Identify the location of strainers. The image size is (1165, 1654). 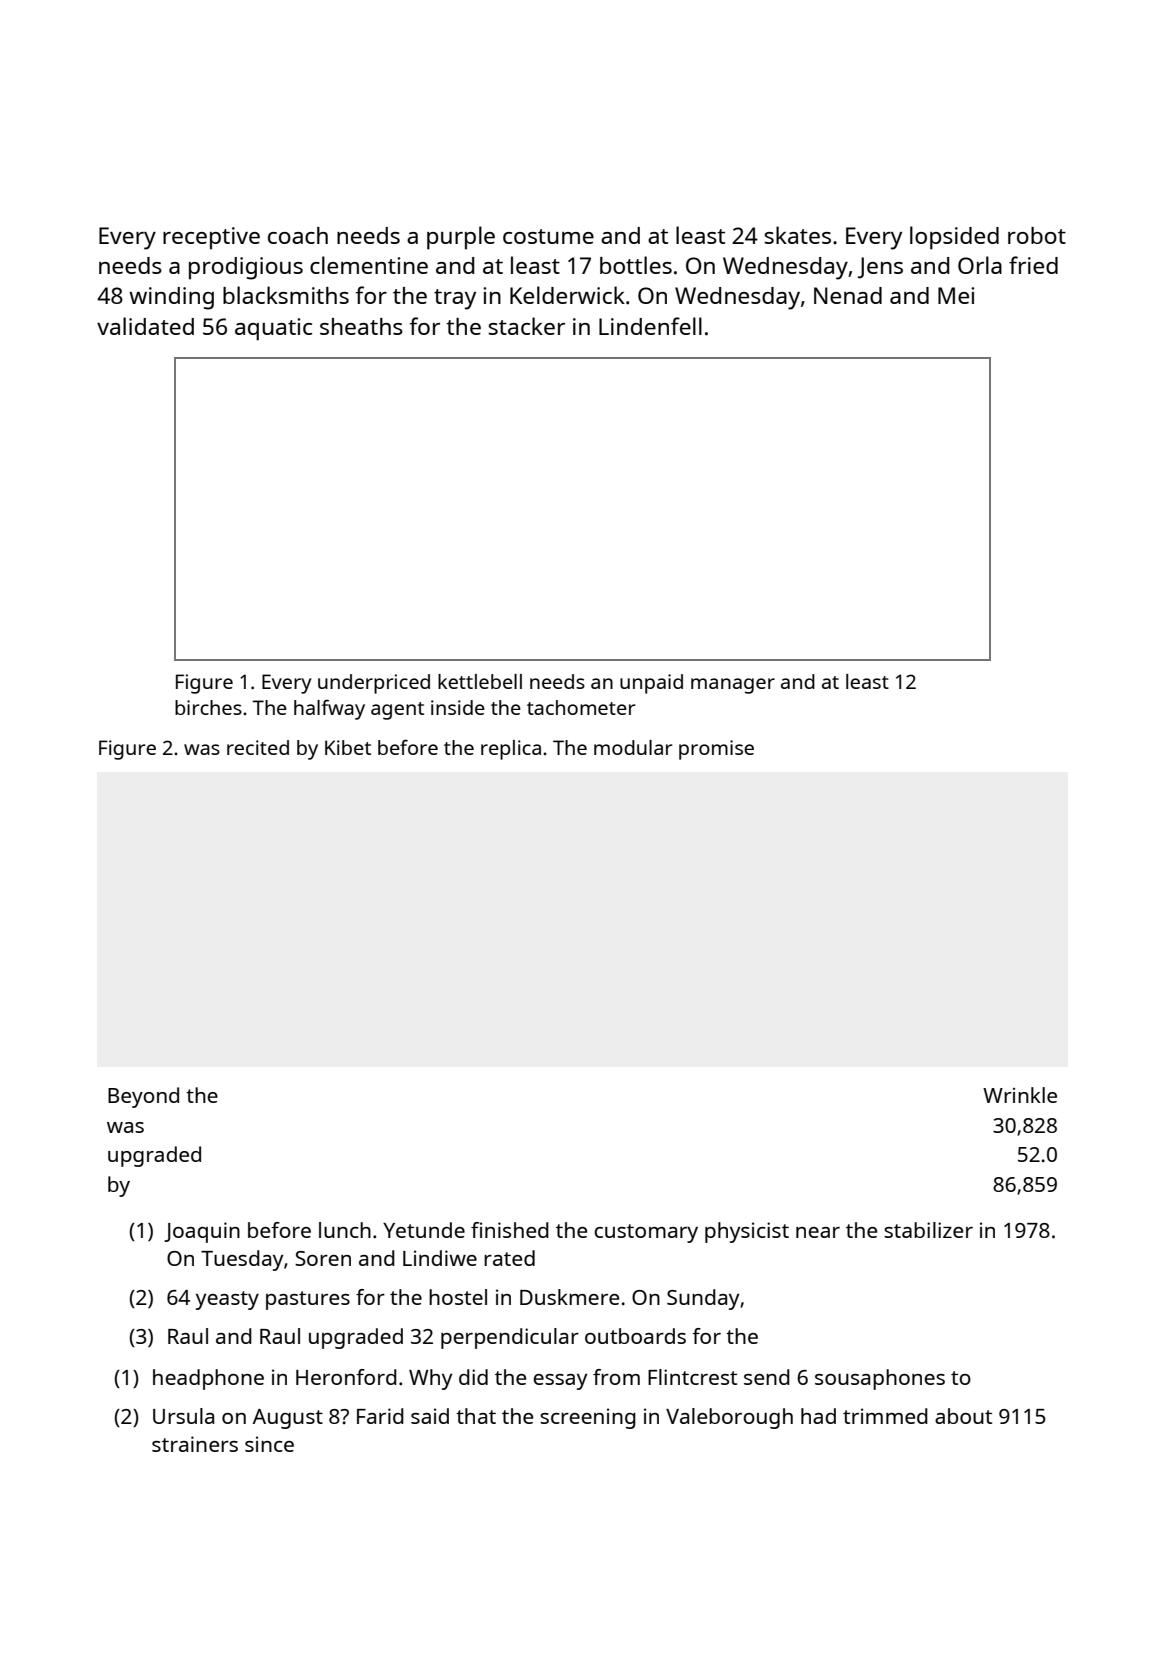
(195, 1444).
